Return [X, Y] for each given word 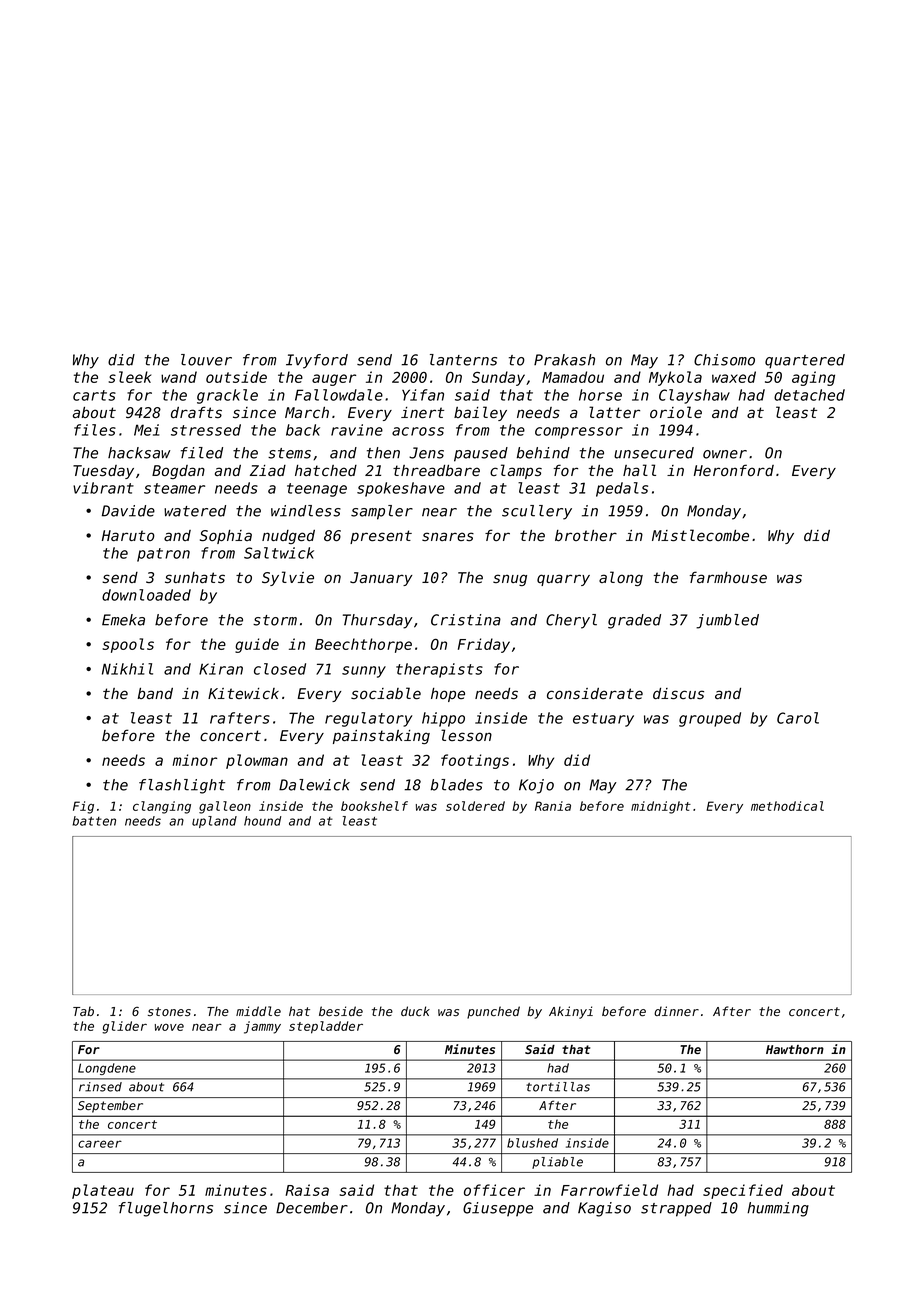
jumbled [727, 621]
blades [457, 785]
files [95, 430]
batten [94, 821]
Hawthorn [795, 1049]
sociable [386, 693]
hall [639, 470]
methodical [787, 806]
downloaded [146, 595]
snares [448, 536]
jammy [262, 1027]
